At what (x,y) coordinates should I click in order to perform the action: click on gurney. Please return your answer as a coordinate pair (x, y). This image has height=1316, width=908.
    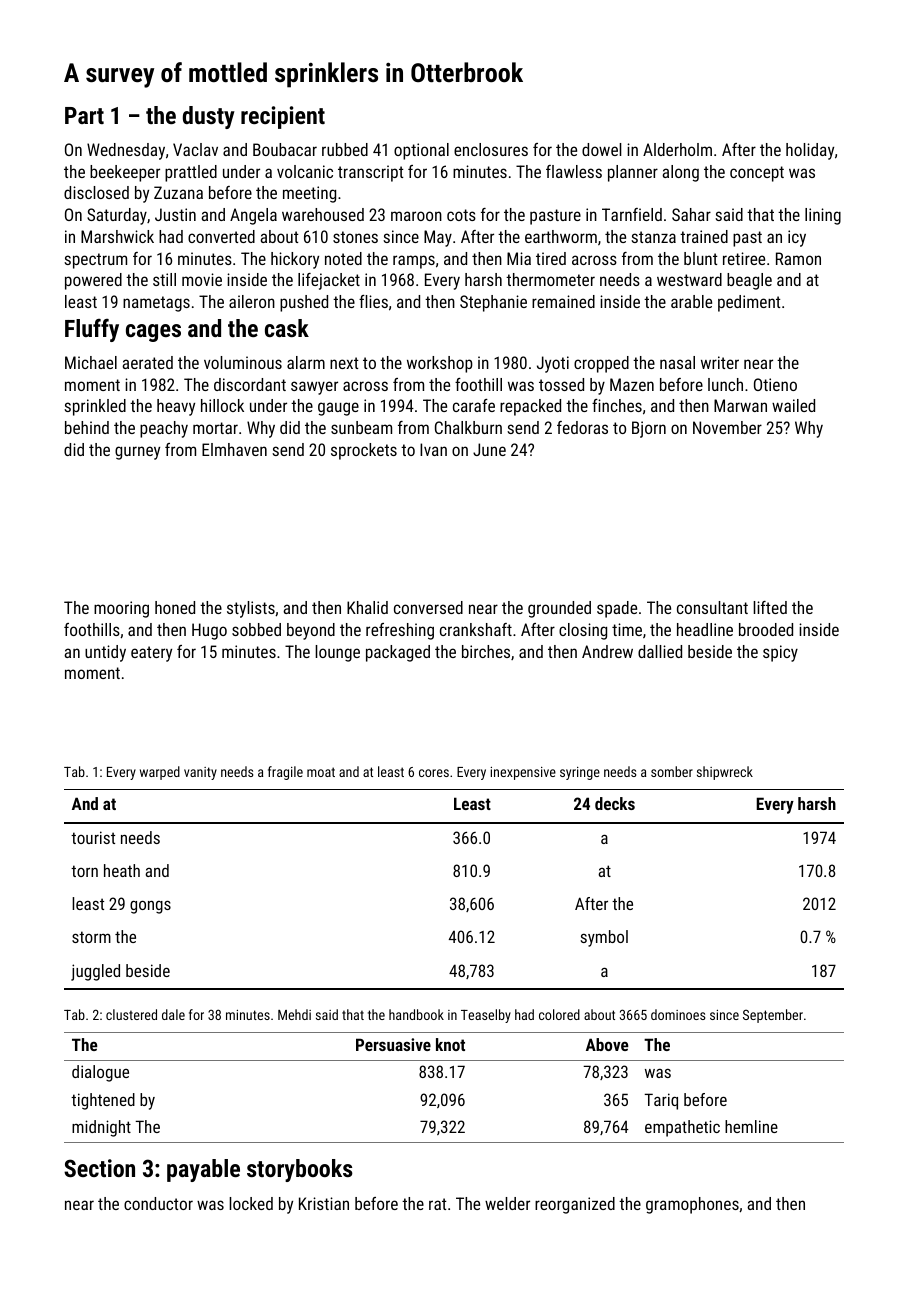
    Looking at the image, I should click on (137, 453).
